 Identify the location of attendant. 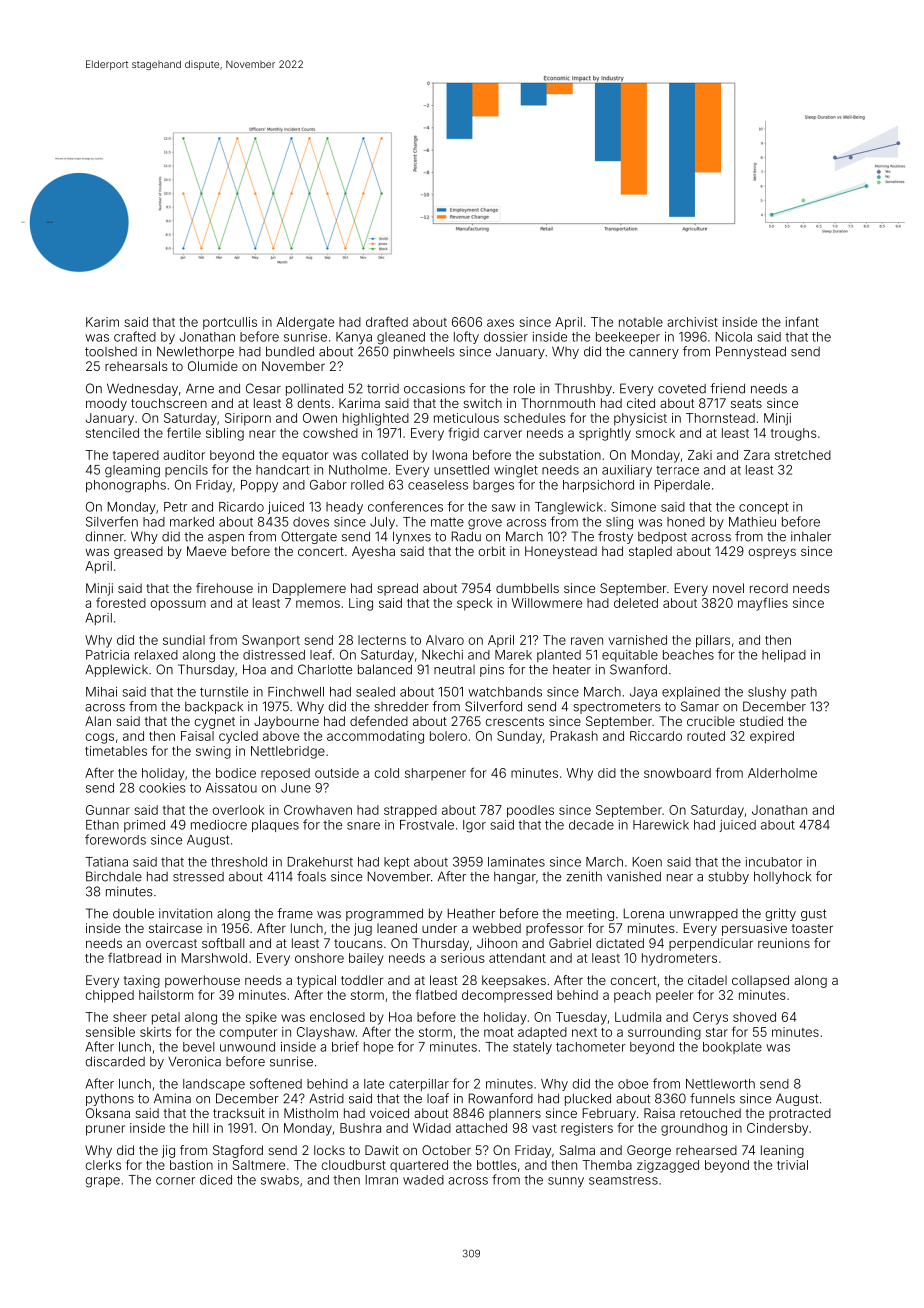
(517, 958).
